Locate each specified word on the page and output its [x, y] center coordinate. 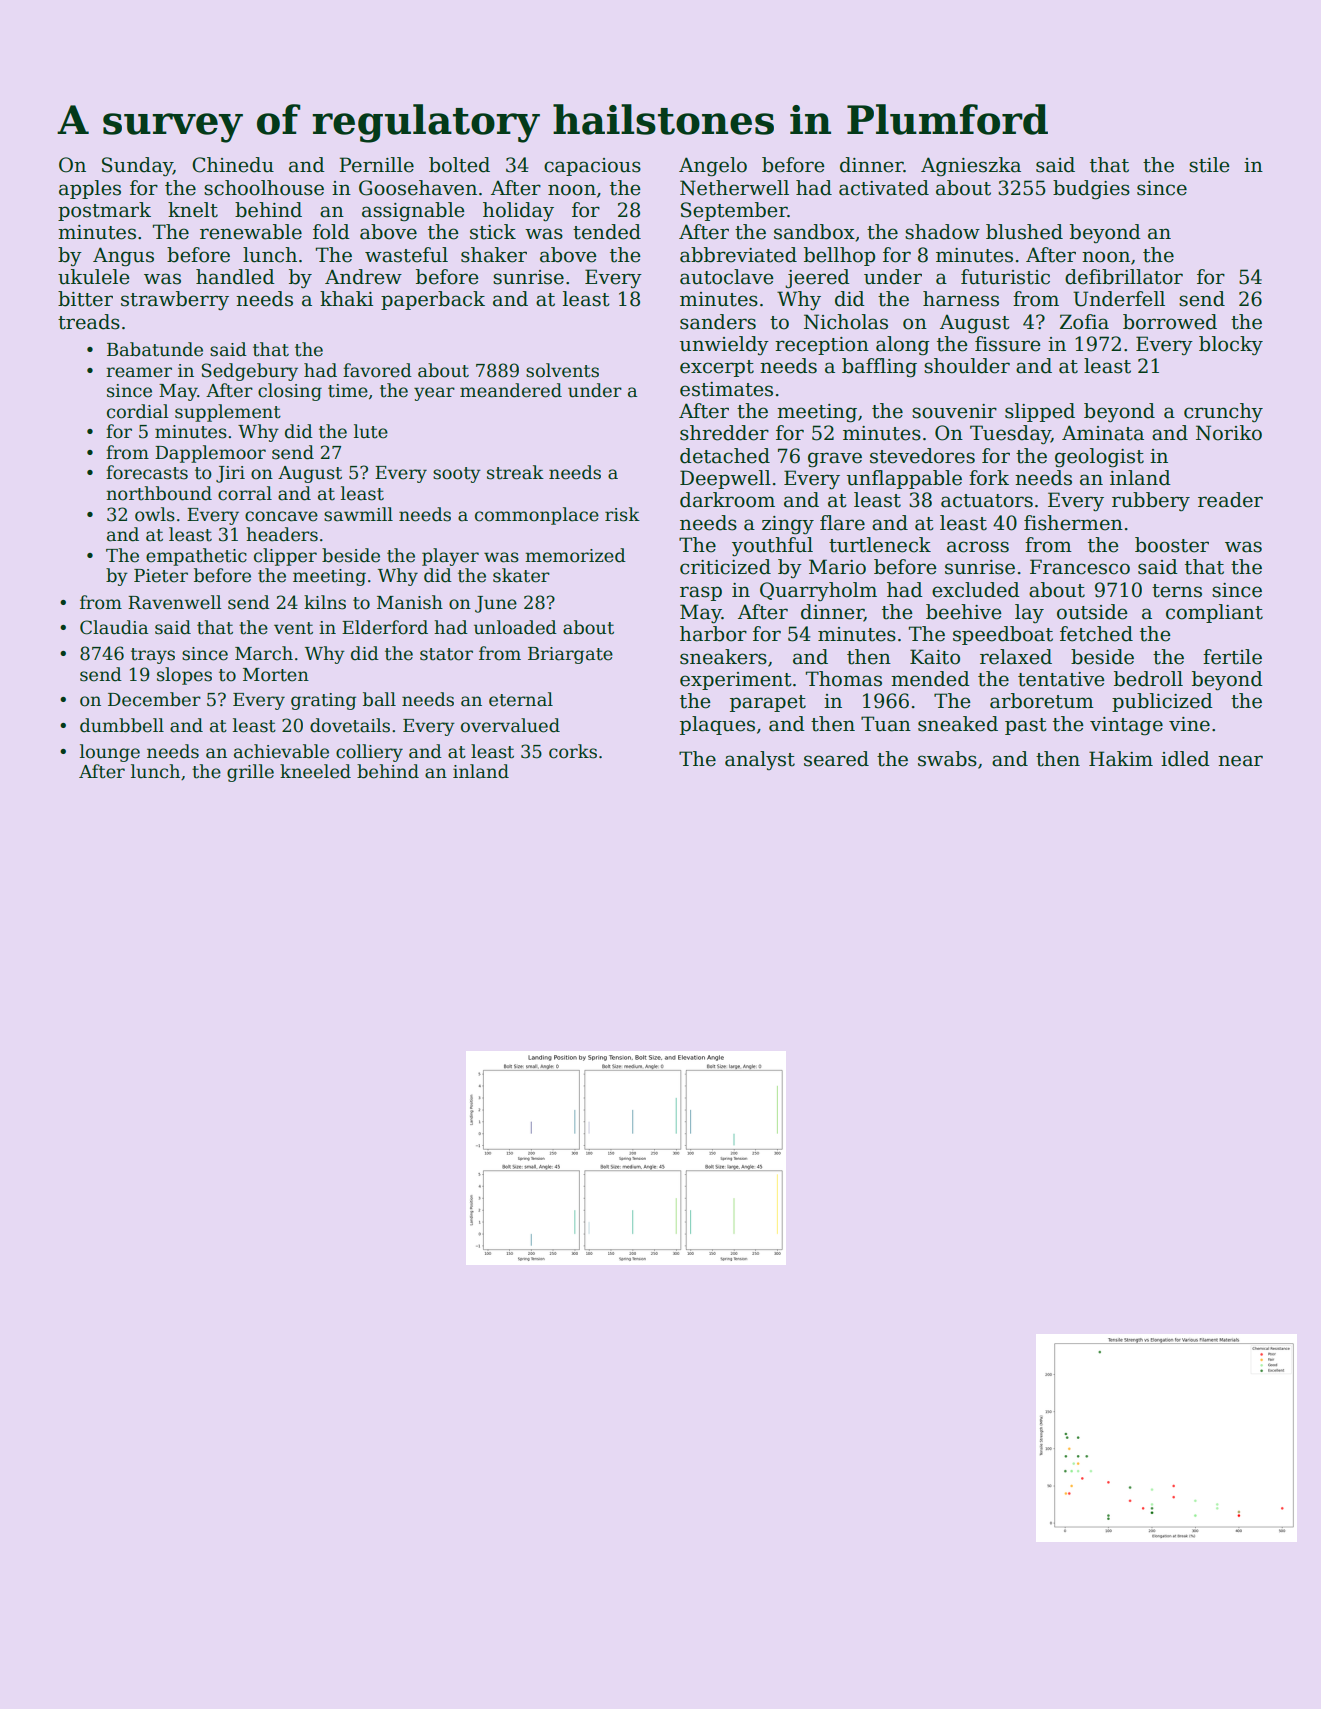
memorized [575, 555]
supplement [228, 413]
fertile [1232, 657]
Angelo [713, 167]
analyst [760, 760]
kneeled [315, 771]
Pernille [376, 165]
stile [1209, 165]
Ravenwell [174, 602]
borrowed [1170, 322]
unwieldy [724, 345]
